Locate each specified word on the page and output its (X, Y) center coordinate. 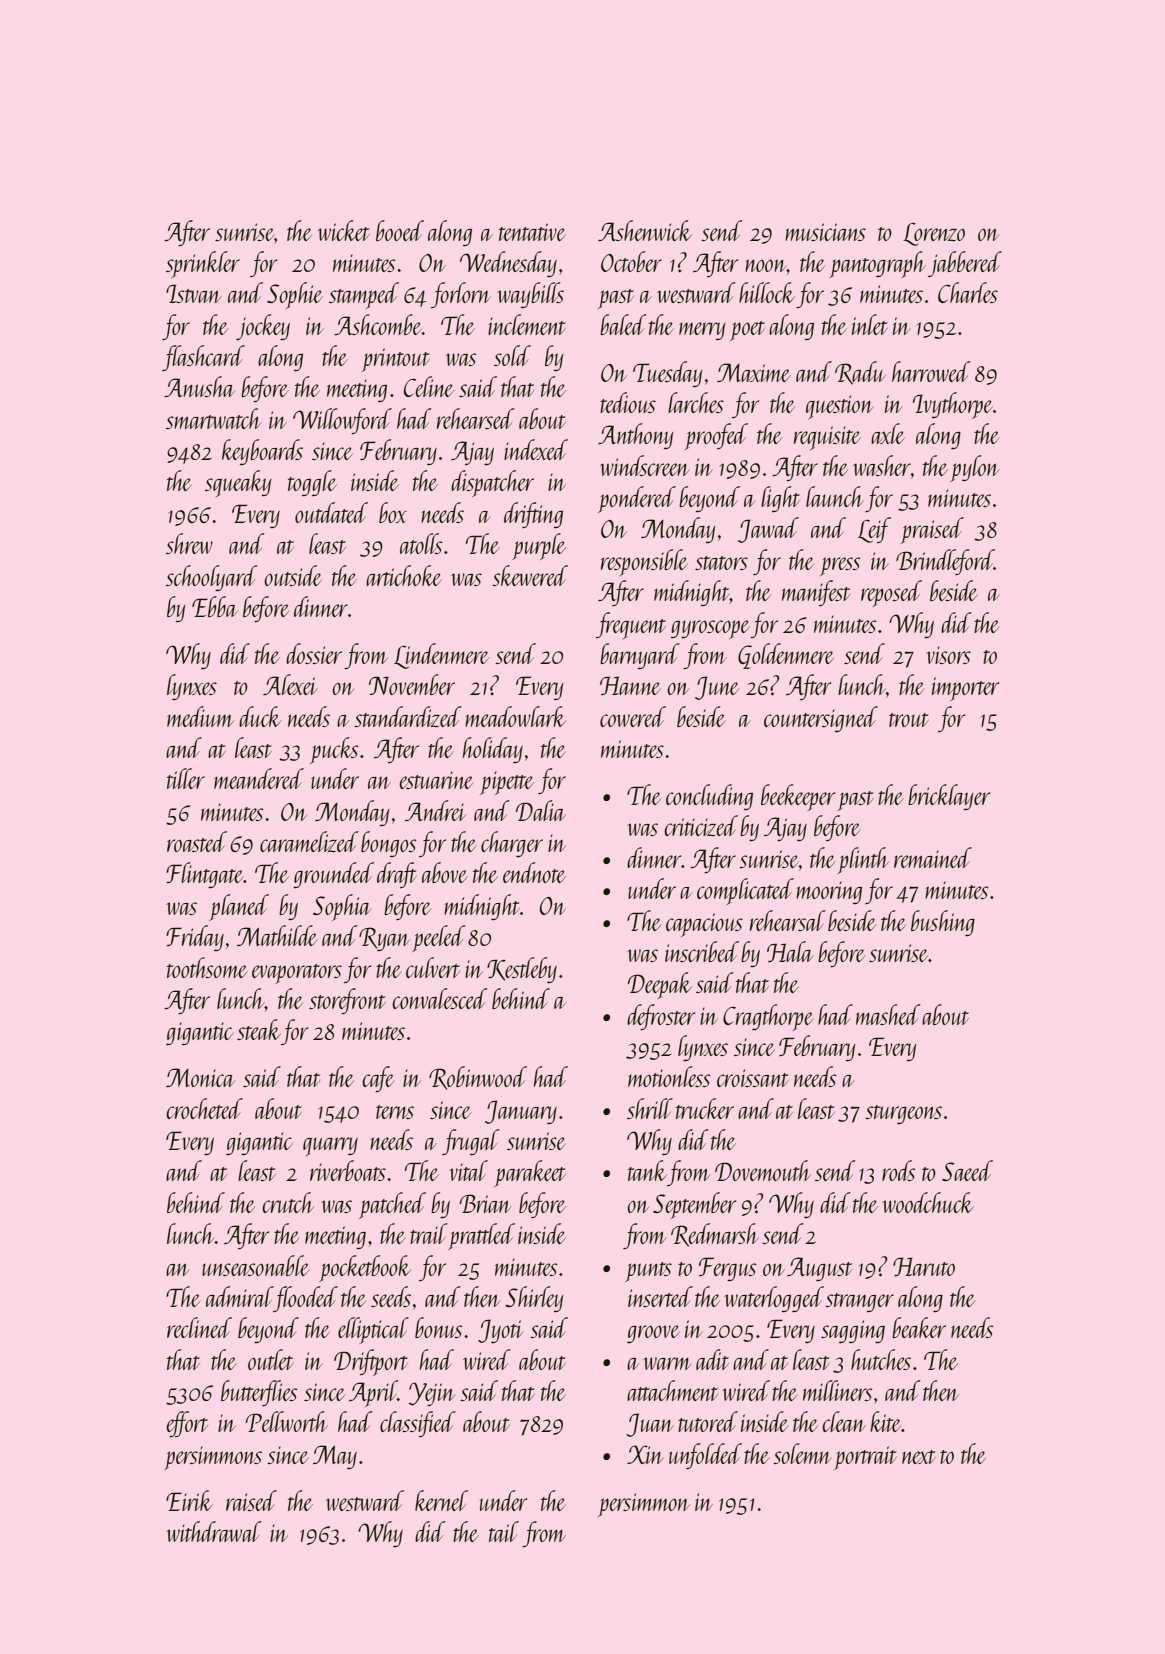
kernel (441, 1500)
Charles (968, 292)
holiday (493, 750)
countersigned (821, 719)
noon (766, 265)
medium (200, 716)
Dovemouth (763, 1170)
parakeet (530, 1173)
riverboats (348, 1170)
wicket (344, 230)
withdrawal (214, 1531)
